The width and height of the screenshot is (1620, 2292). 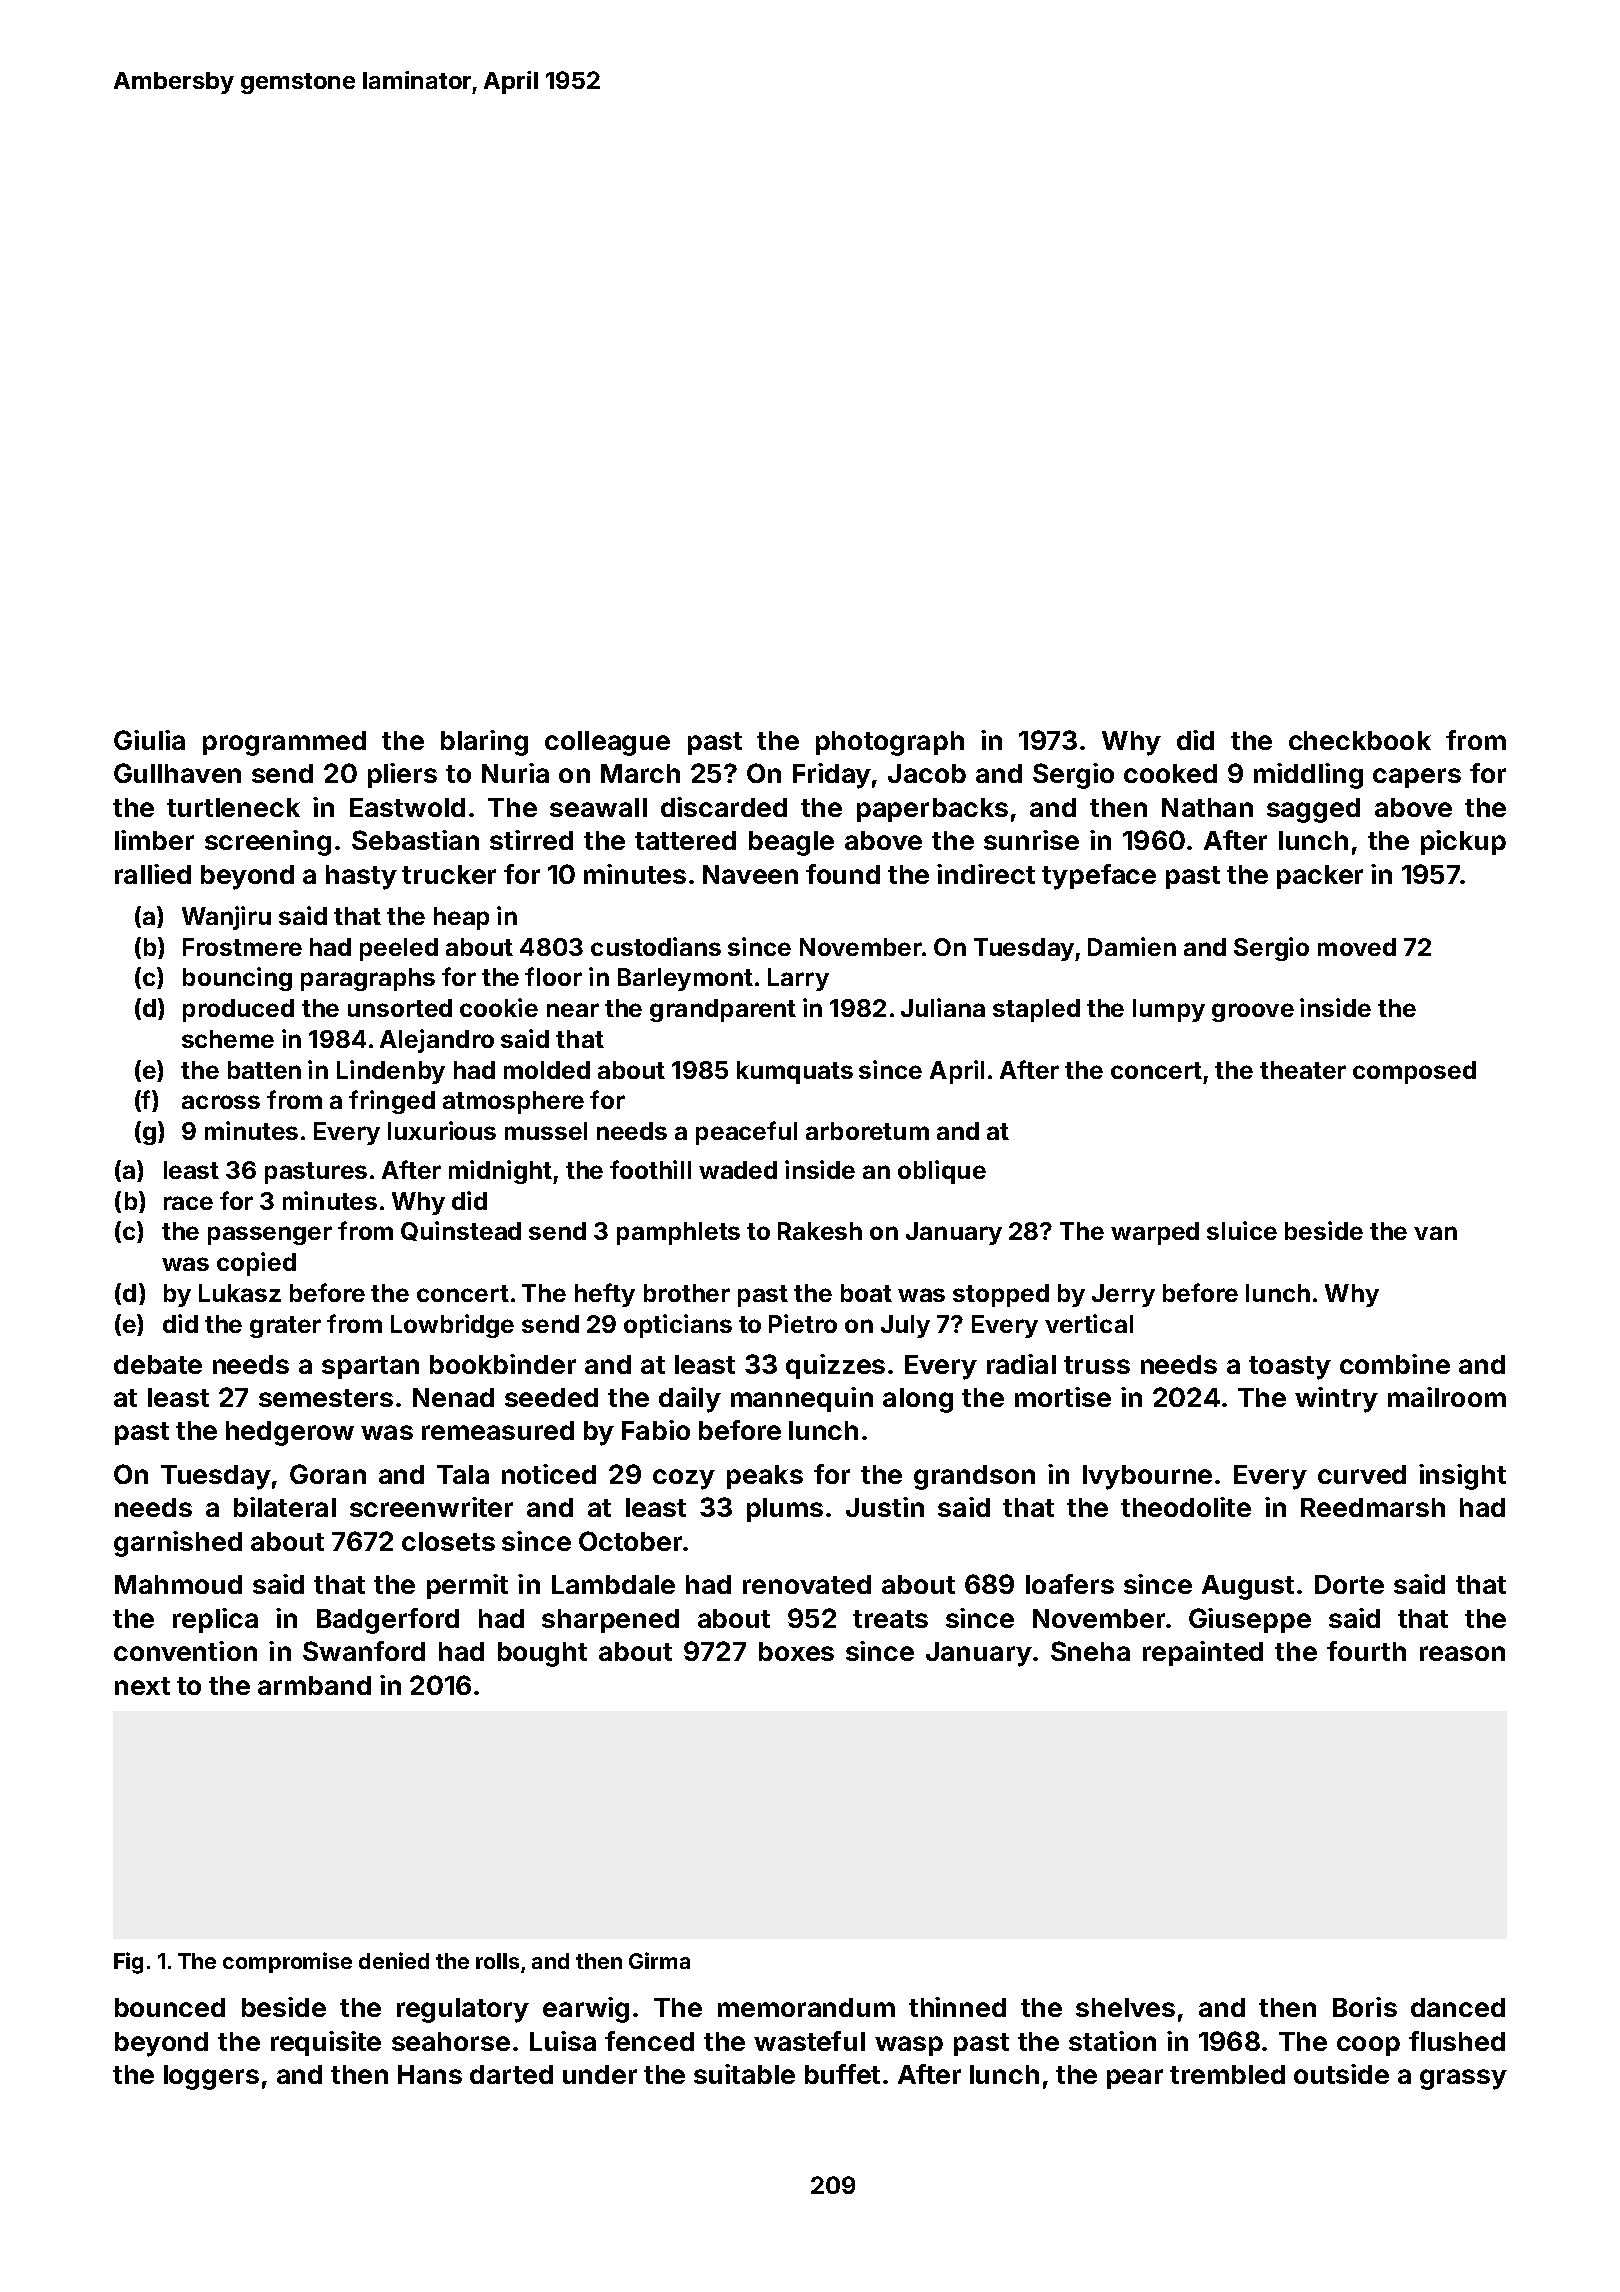 I want to click on found, so click(x=843, y=874).
